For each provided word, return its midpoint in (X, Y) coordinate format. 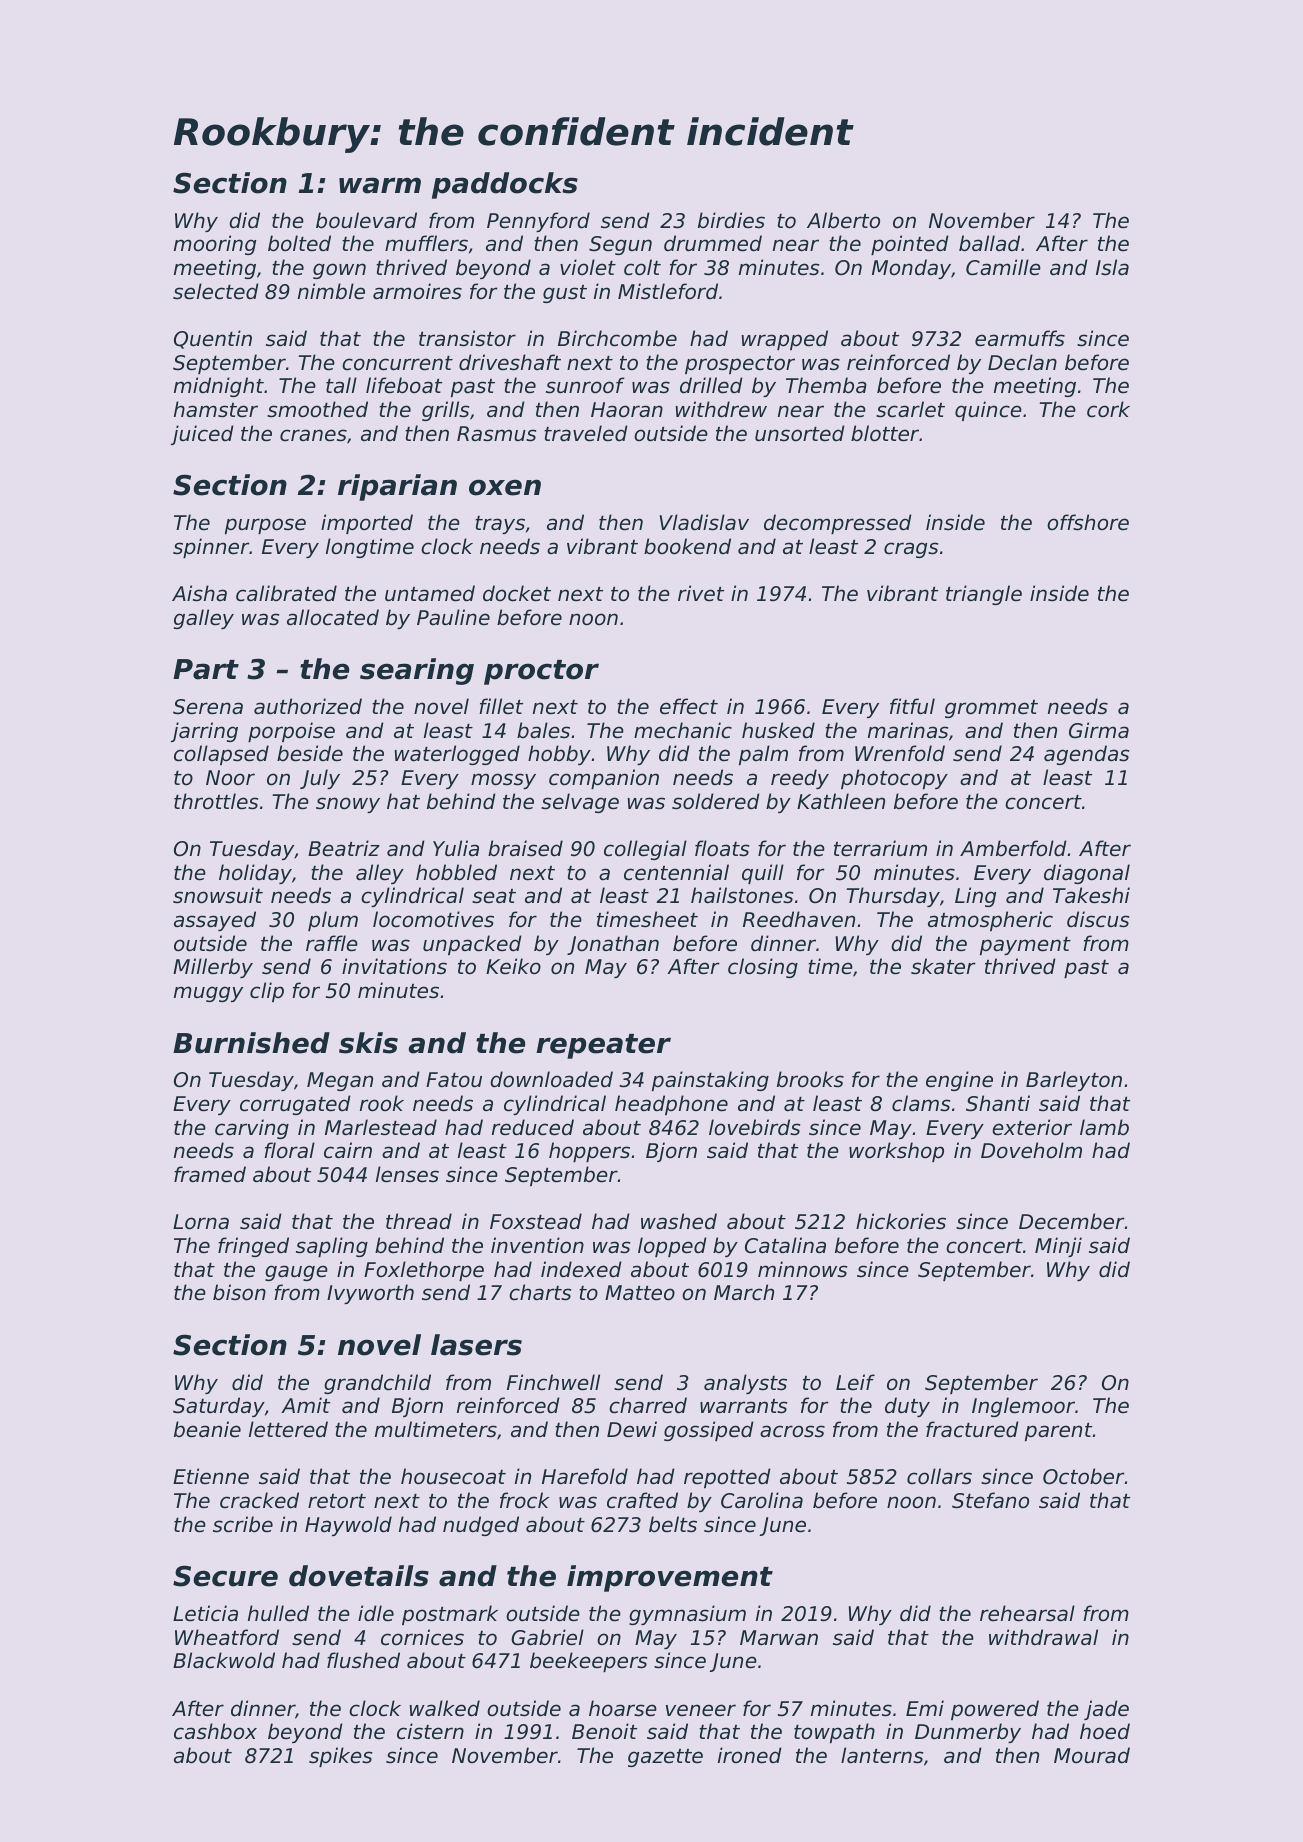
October (1083, 1476)
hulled (278, 1613)
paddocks (505, 185)
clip (267, 992)
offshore (1088, 522)
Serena (208, 707)
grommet (991, 709)
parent (1058, 1432)
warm (380, 185)
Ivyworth (370, 1294)
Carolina (762, 1500)
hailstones (742, 895)
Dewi (632, 1429)
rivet (701, 593)
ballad (989, 243)
